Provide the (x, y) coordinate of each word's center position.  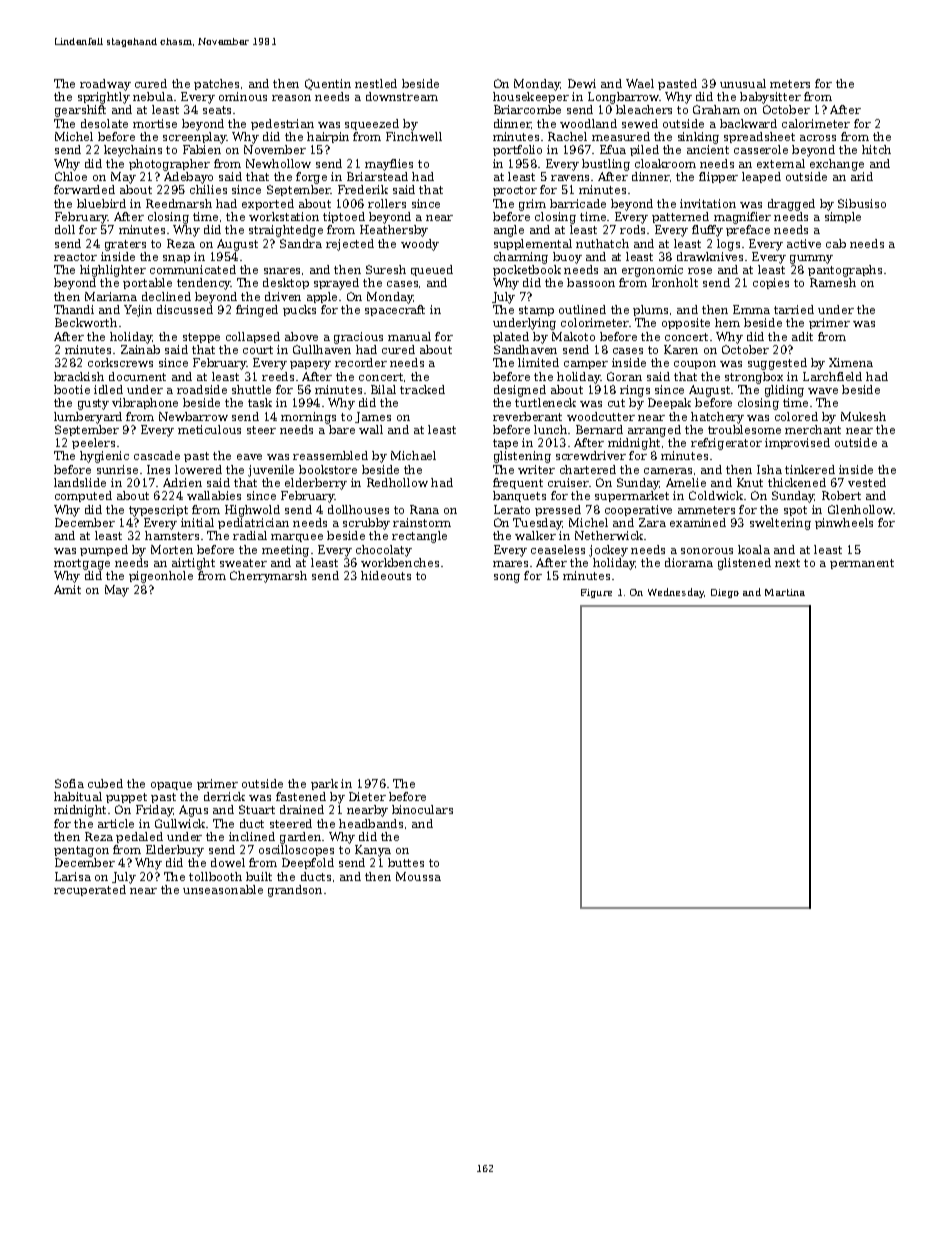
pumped (104, 550)
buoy (567, 258)
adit (802, 336)
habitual (78, 796)
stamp (536, 311)
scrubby (366, 524)
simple (843, 217)
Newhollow (278, 163)
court (258, 350)
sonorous (707, 551)
